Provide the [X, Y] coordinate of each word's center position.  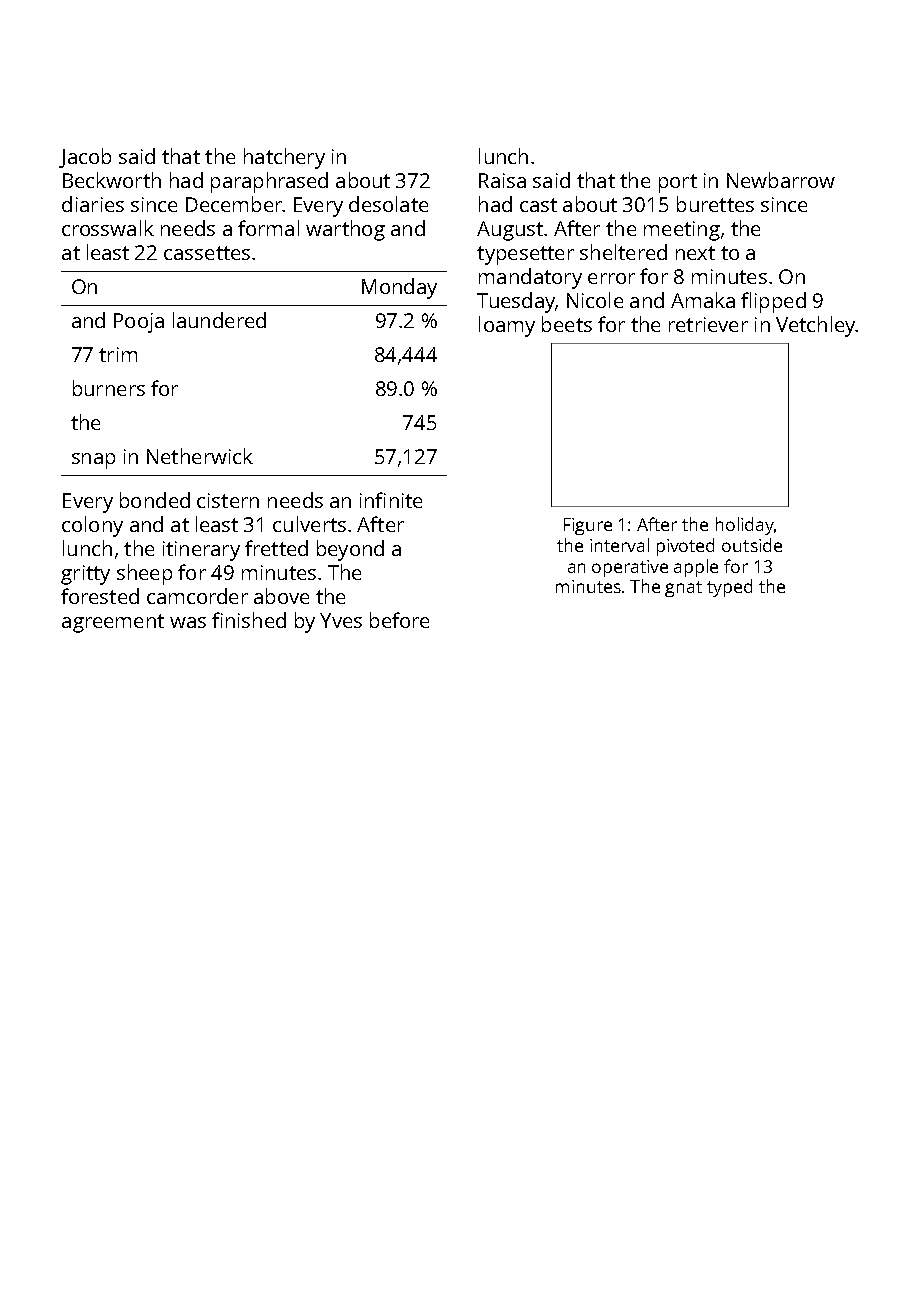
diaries [93, 204]
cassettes [207, 253]
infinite [391, 500]
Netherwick [200, 456]
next [695, 253]
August [510, 231]
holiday [745, 526]
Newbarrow [781, 180]
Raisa [502, 180]
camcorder [197, 596]
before [399, 620]
